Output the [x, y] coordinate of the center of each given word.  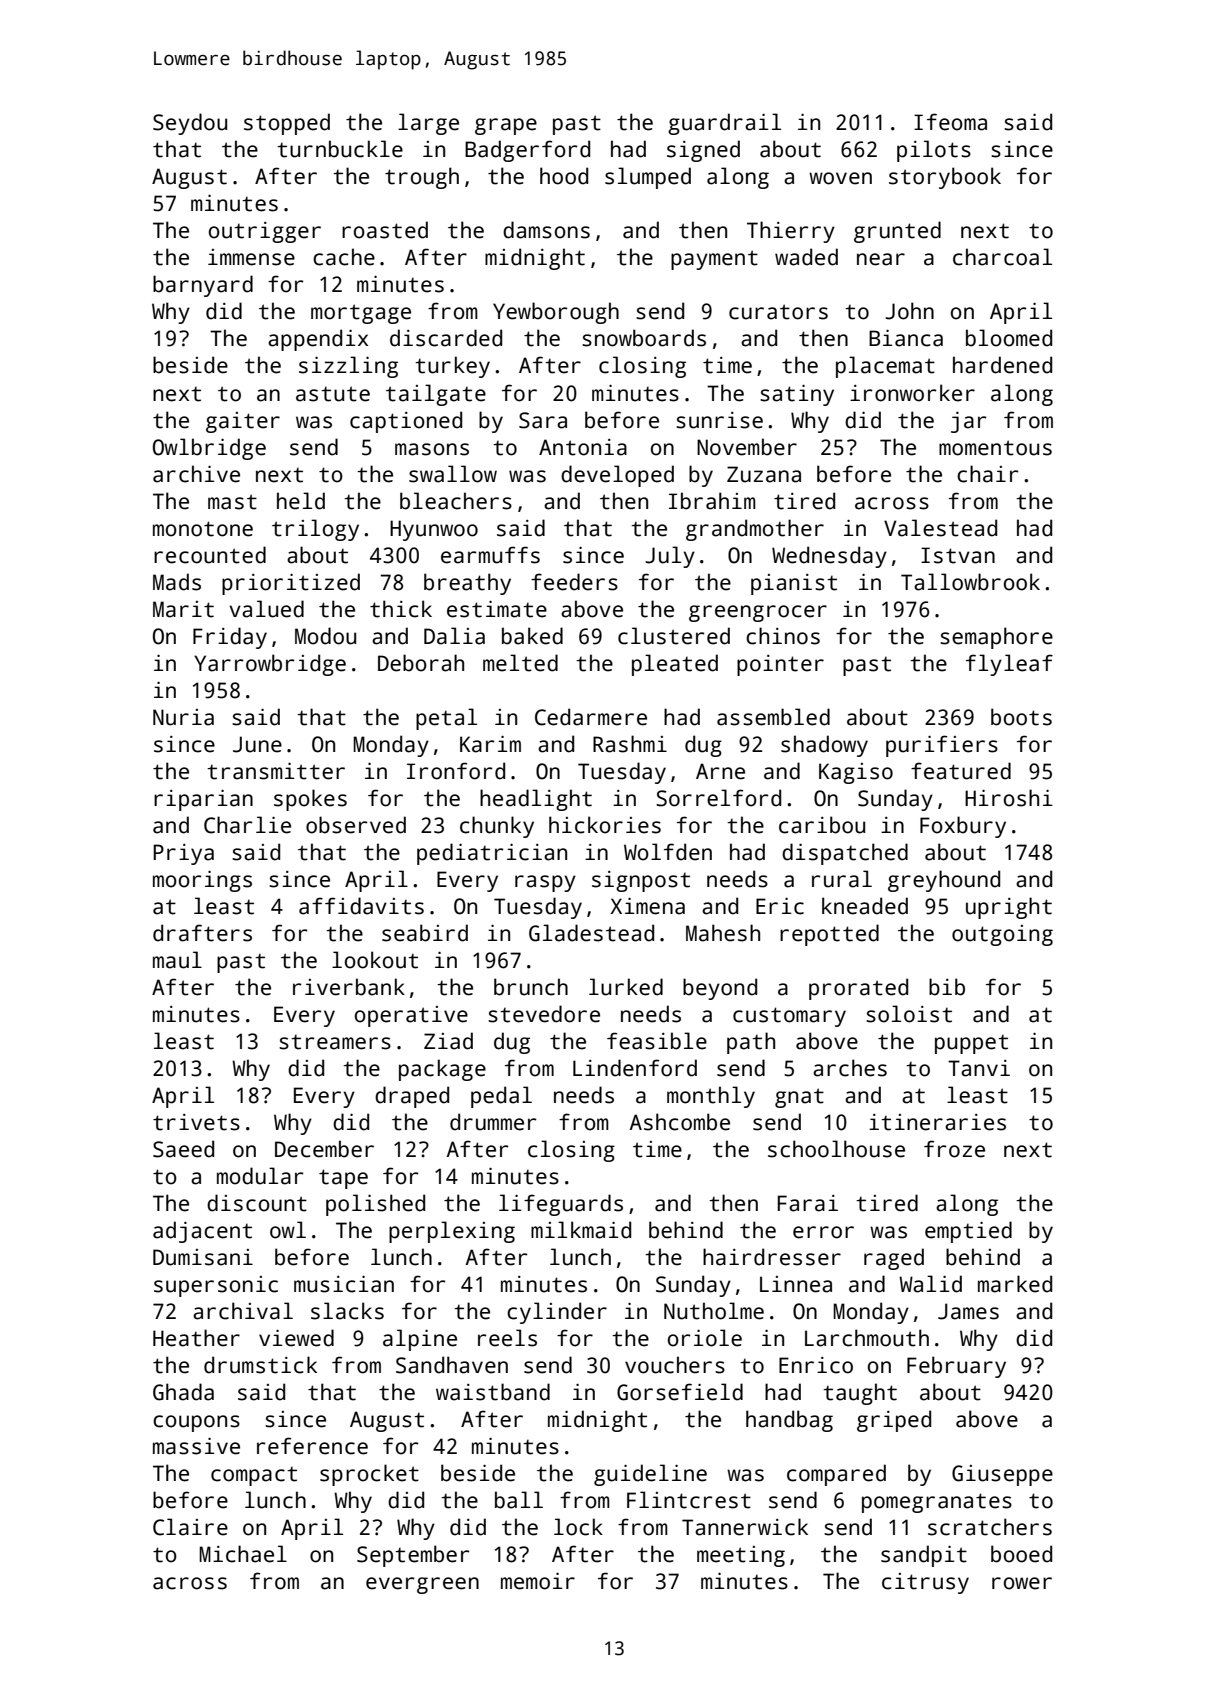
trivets [196, 1122]
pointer [780, 665]
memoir [538, 1581]
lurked [626, 987]
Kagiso [856, 773]
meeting [741, 1556]
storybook [945, 178]
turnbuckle [340, 149]
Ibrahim [712, 501]
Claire [190, 1527]
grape [506, 126]
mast [232, 502]
